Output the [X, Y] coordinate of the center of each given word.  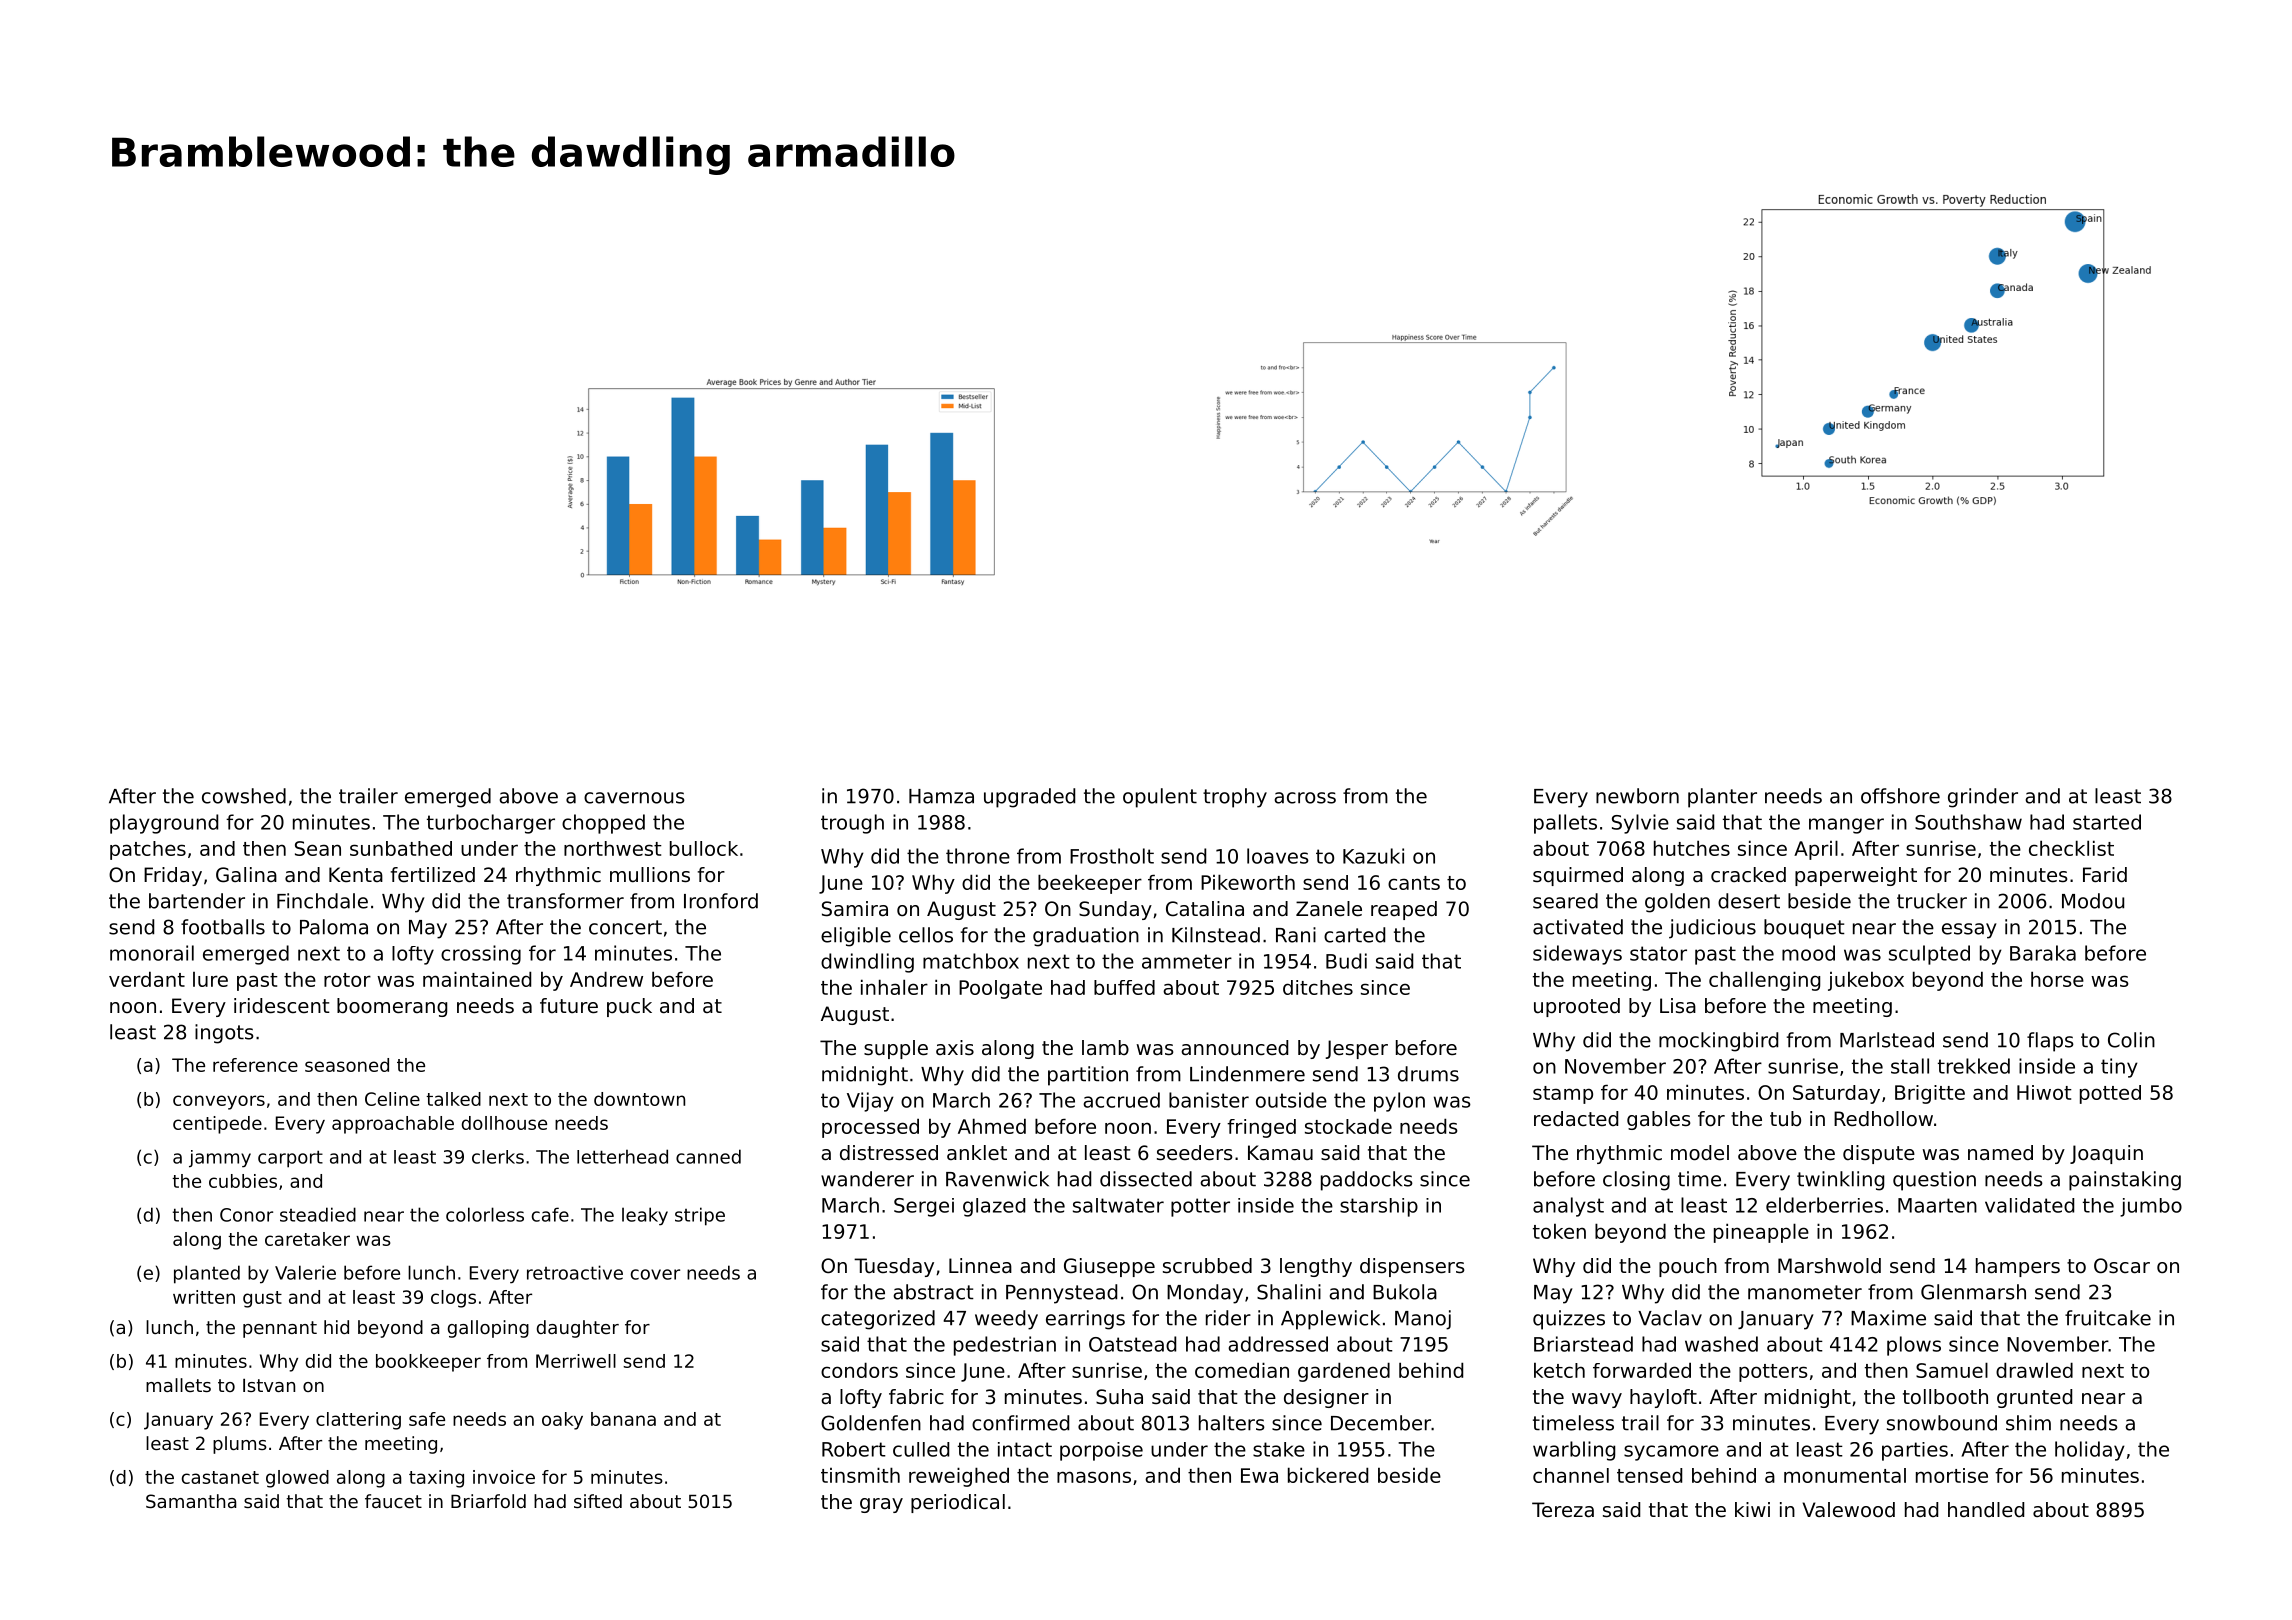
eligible [856, 937]
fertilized [433, 875]
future [569, 1006]
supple [896, 1049]
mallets [178, 1385]
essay [1969, 931]
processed [870, 1128]
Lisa [1678, 1006]
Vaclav [1670, 1318]
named [2000, 1152]
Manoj [1423, 1320]
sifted [598, 1501]
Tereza [1563, 1510]
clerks [498, 1157]
